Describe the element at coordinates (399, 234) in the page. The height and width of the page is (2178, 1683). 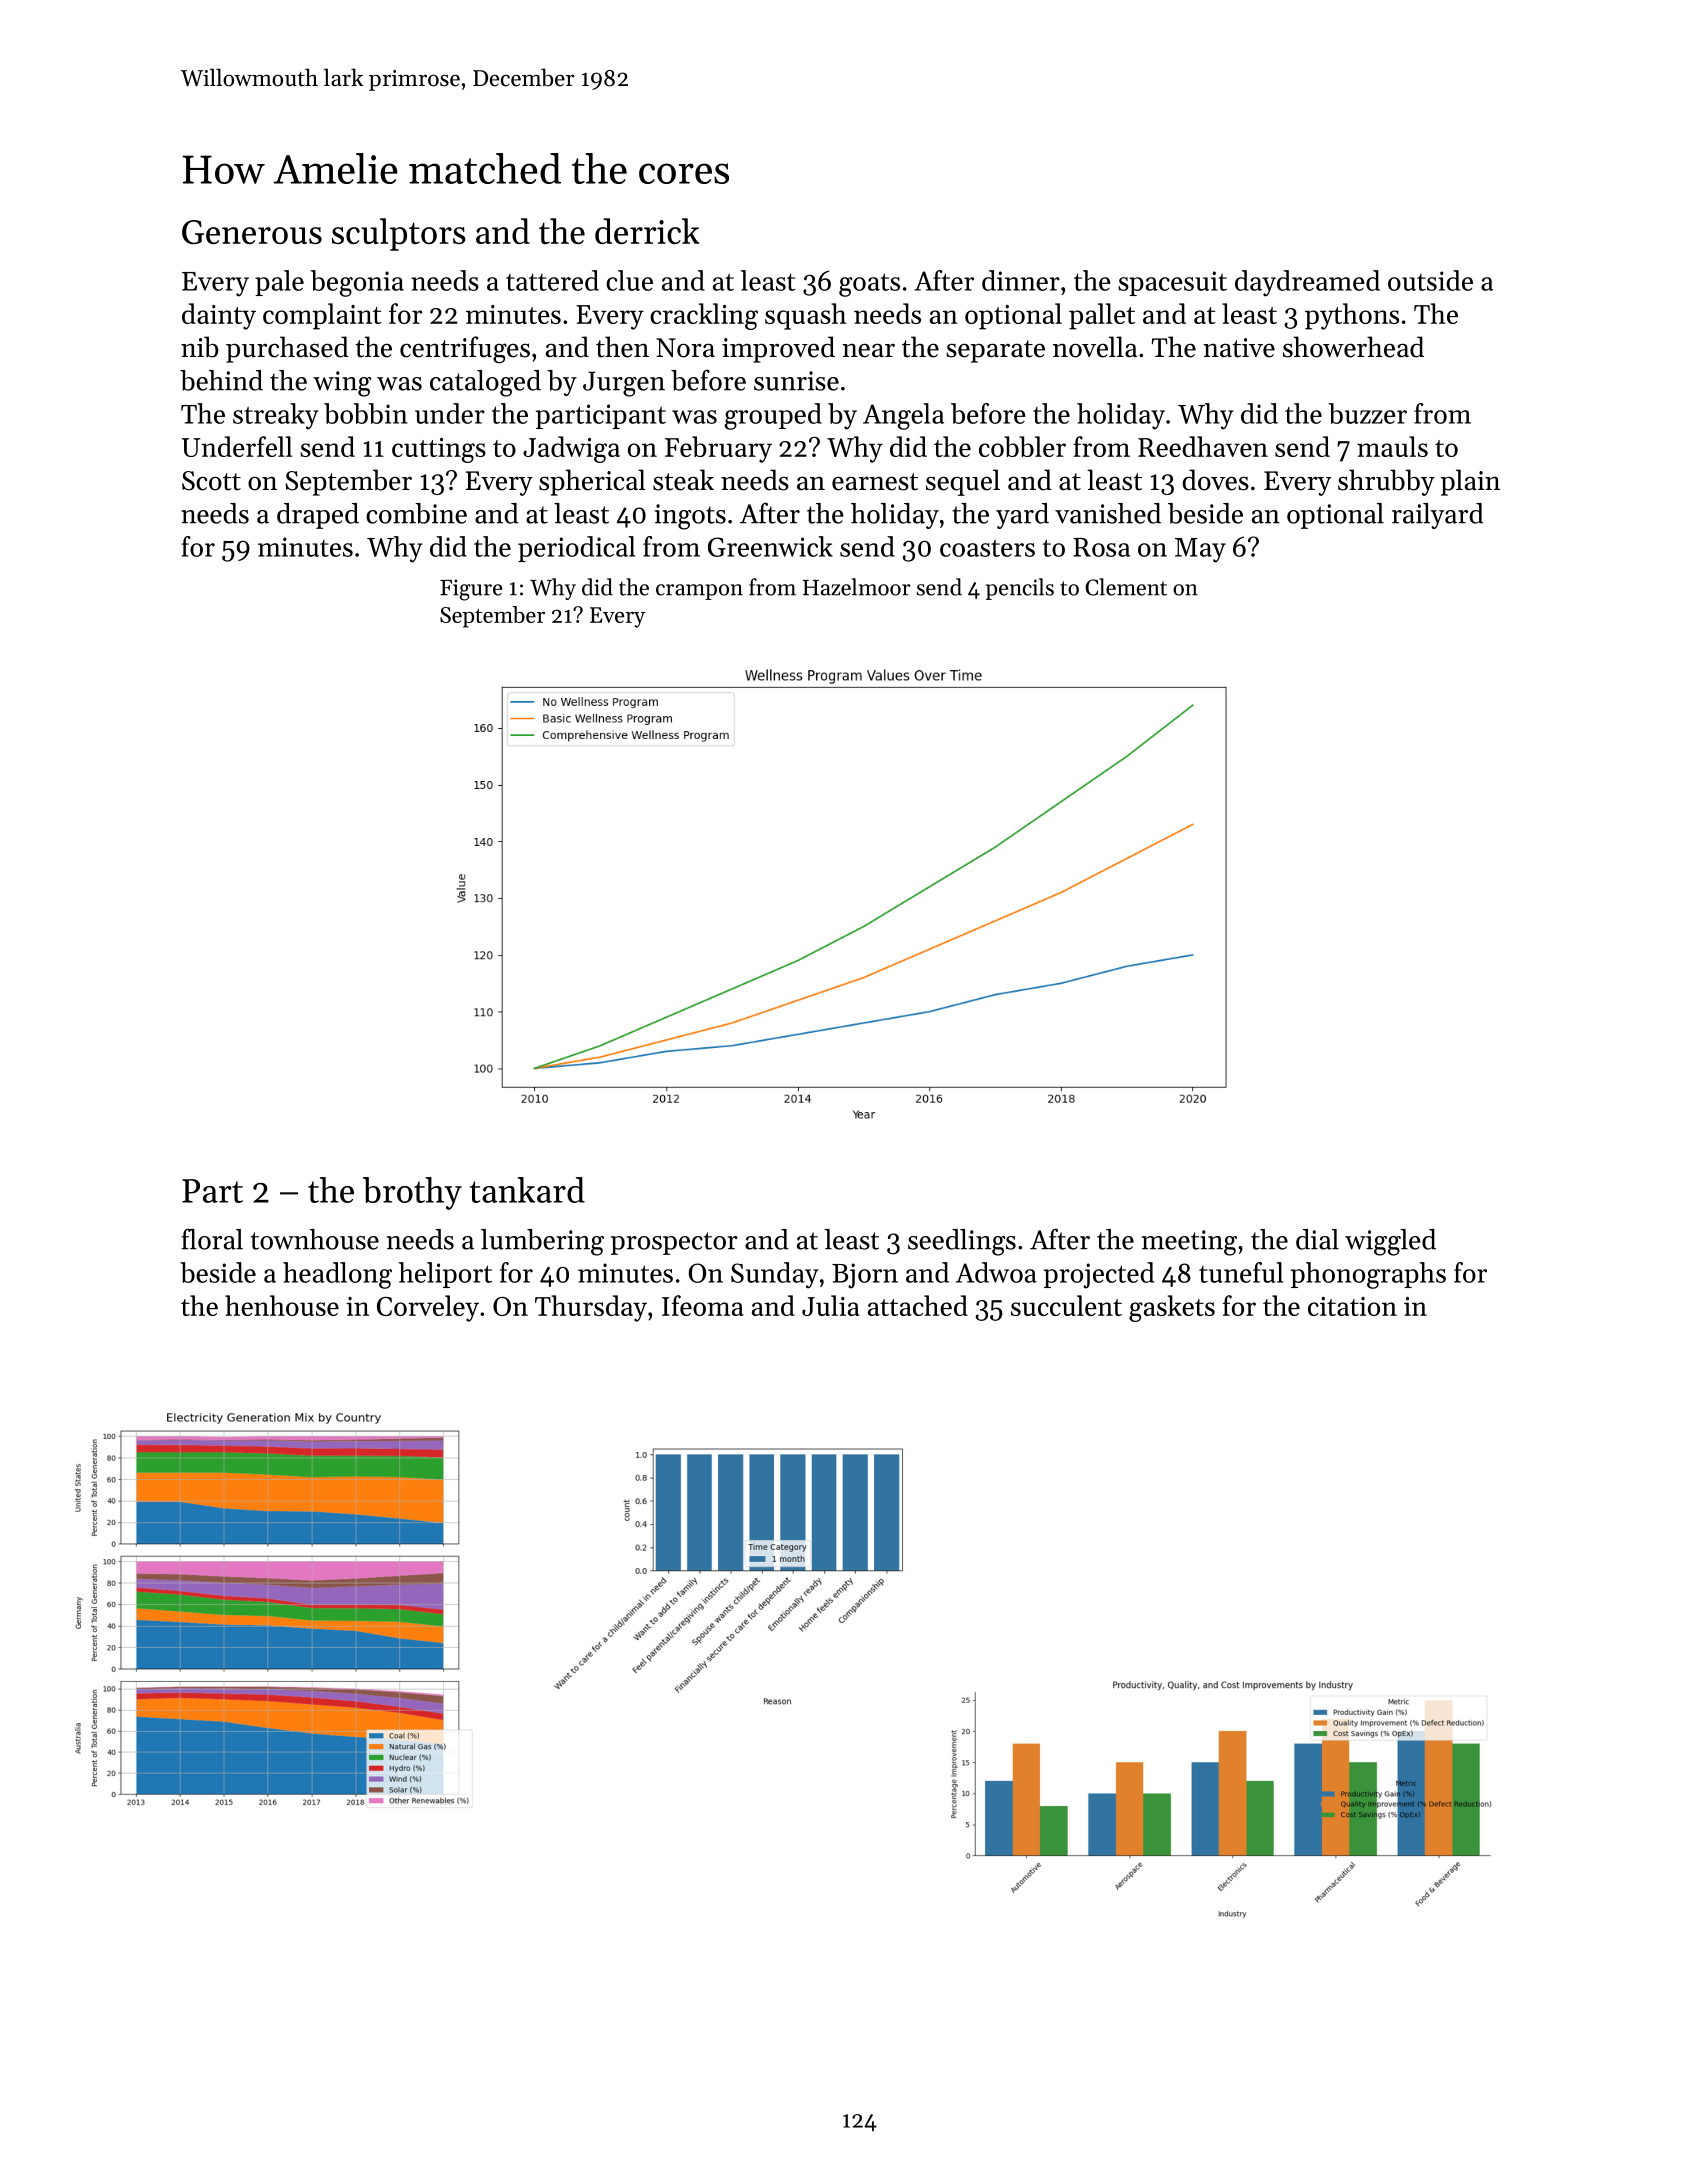
I see `sculptors` at that location.
